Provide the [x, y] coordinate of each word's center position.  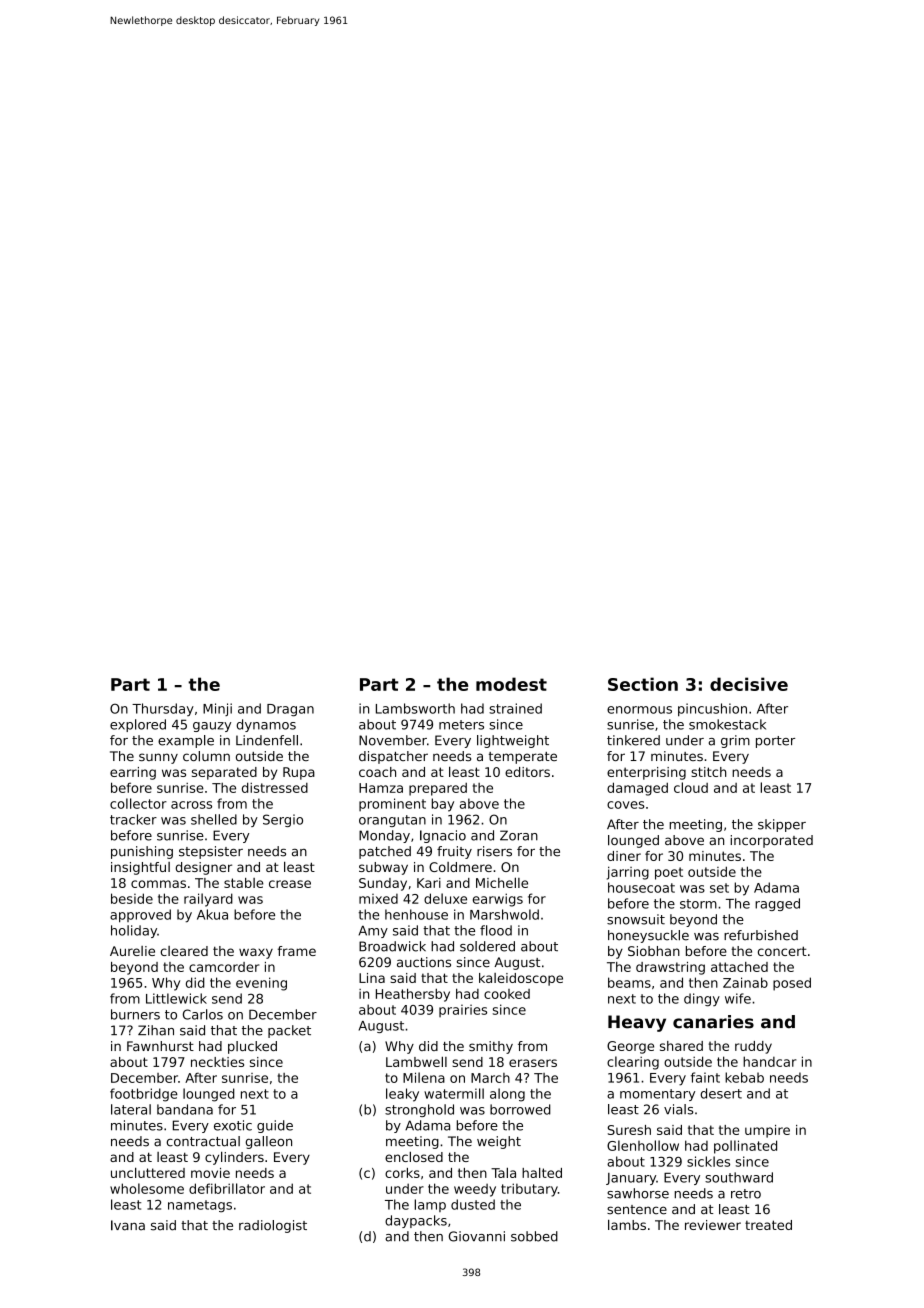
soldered [487, 946]
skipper [782, 825]
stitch [708, 772]
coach [377, 772]
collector [138, 803]
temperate [523, 758]
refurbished [761, 935]
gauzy [212, 727]
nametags [200, 1206]
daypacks [416, 1221]
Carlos [203, 1014]
